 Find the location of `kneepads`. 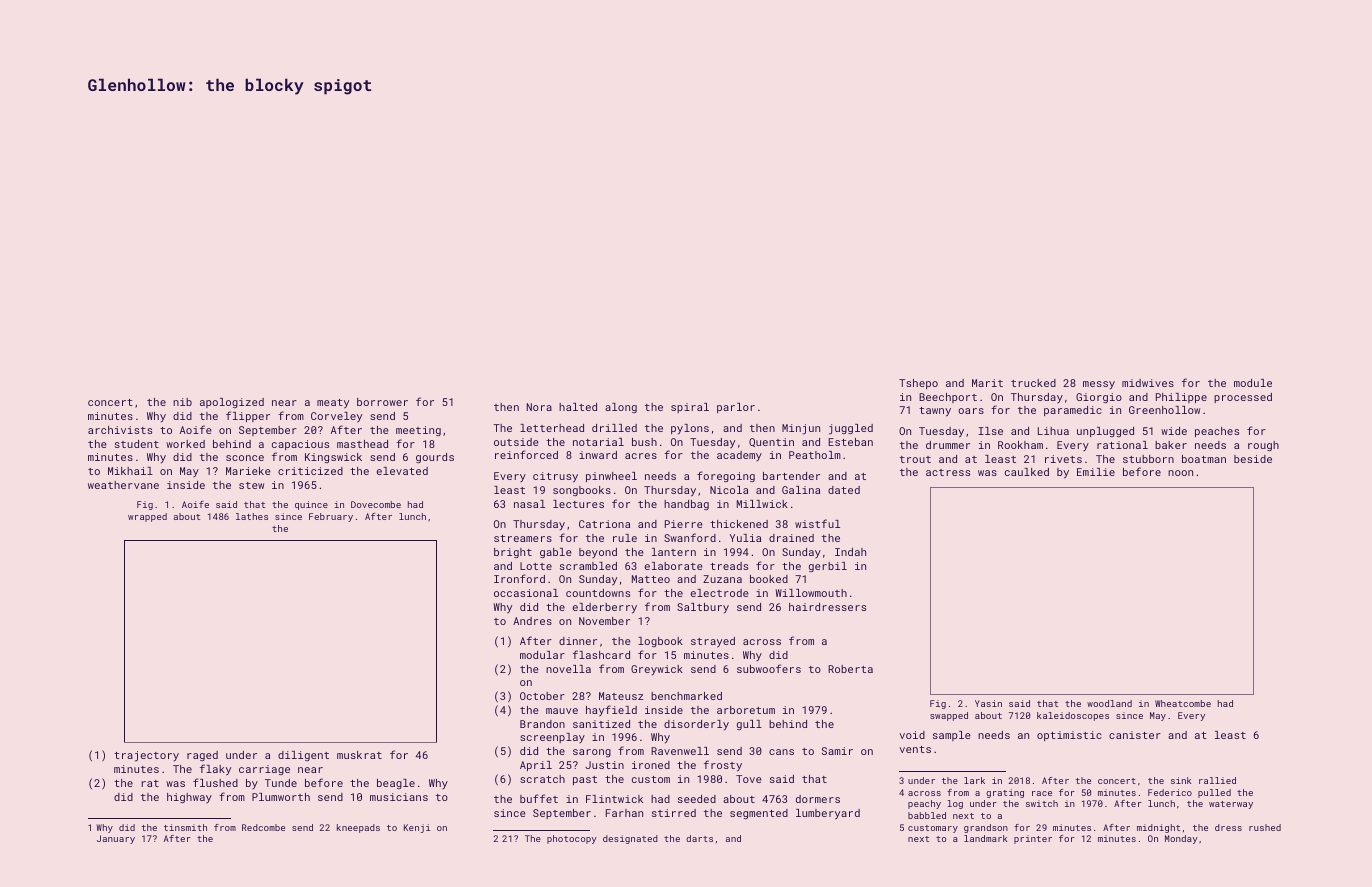

kneepads is located at coordinates (358, 828).
